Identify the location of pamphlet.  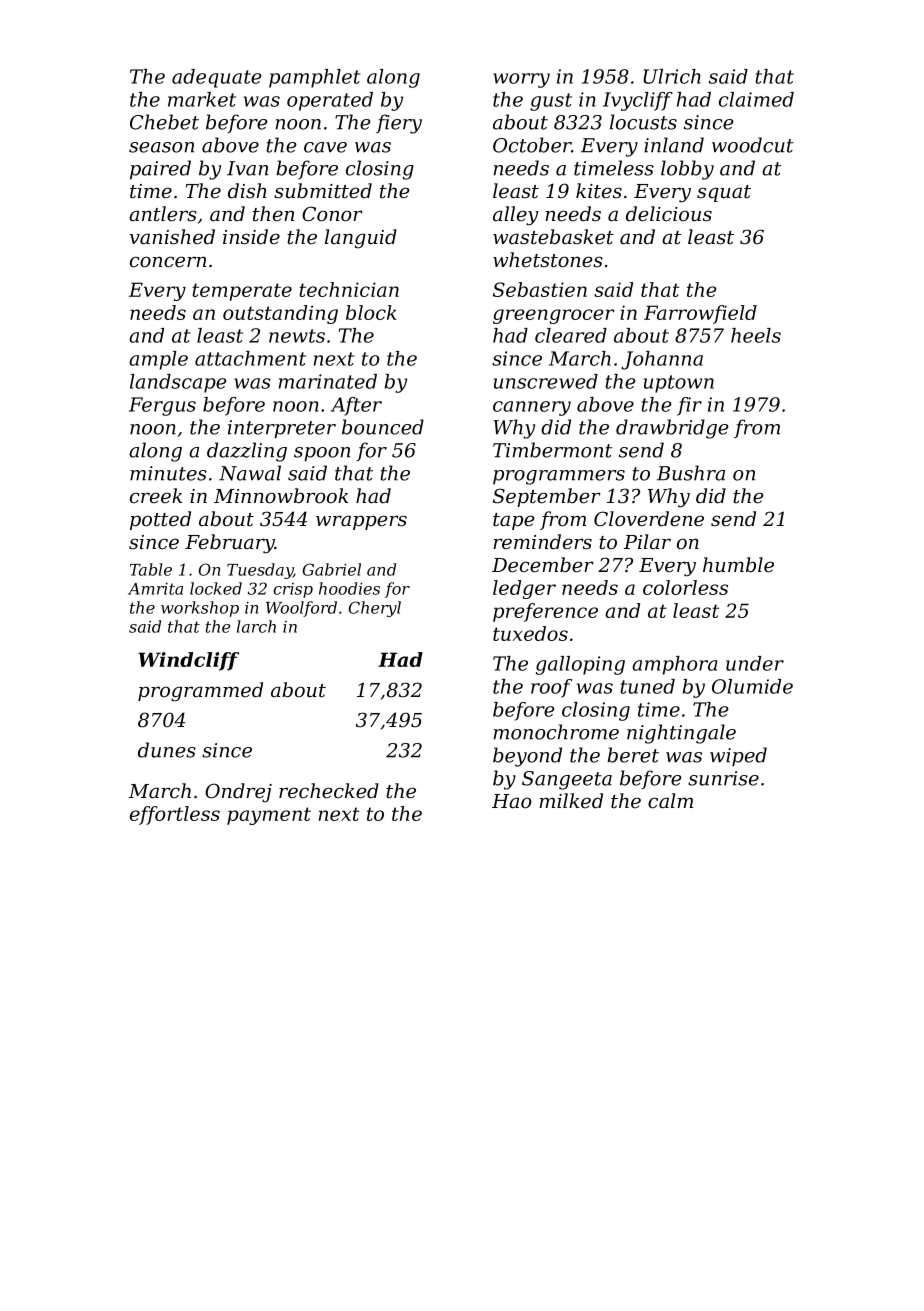
(314, 78).
